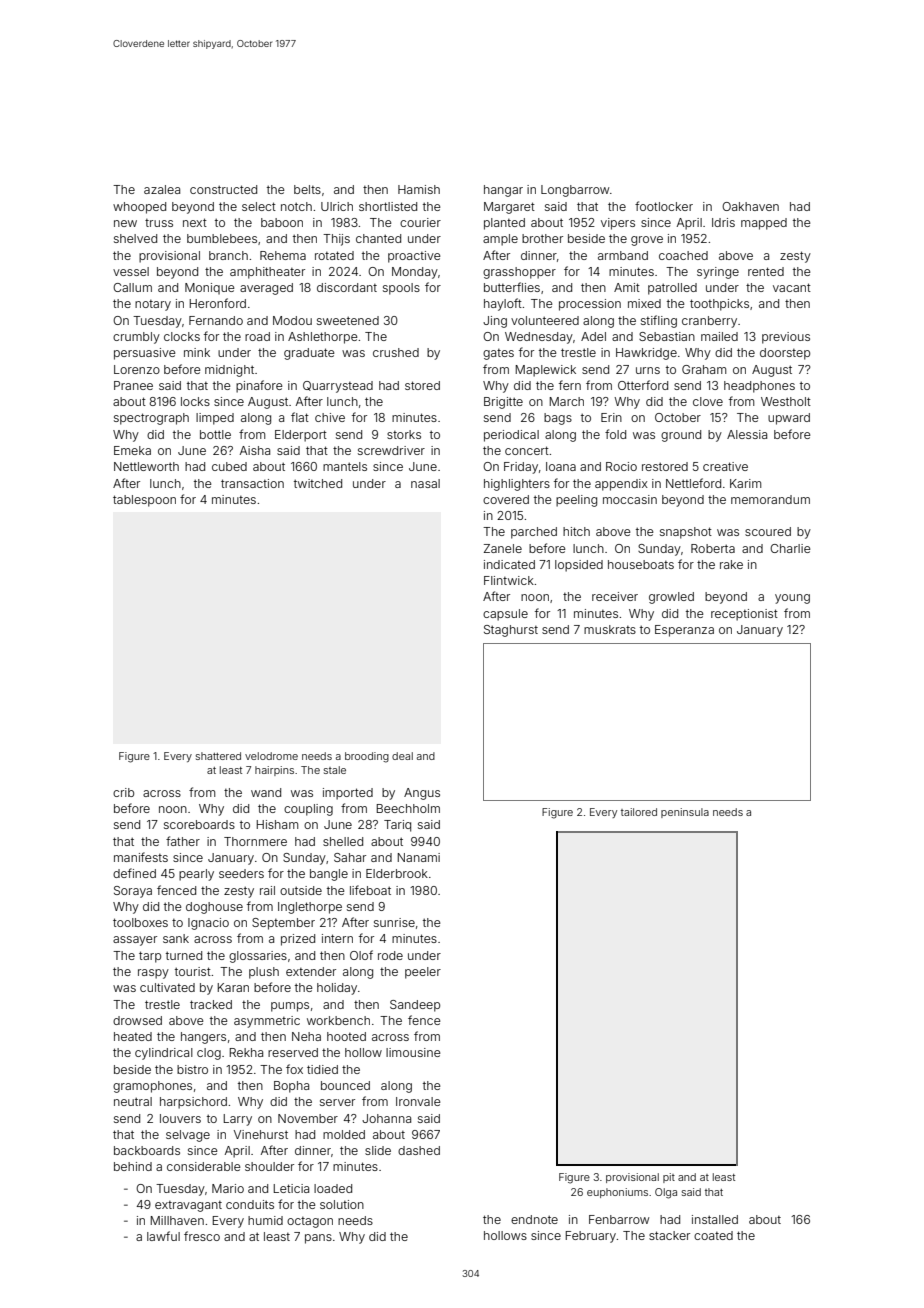 This screenshot has width=924, height=1308. What do you see at coordinates (623, 255) in the screenshot?
I see `armband` at bounding box center [623, 255].
